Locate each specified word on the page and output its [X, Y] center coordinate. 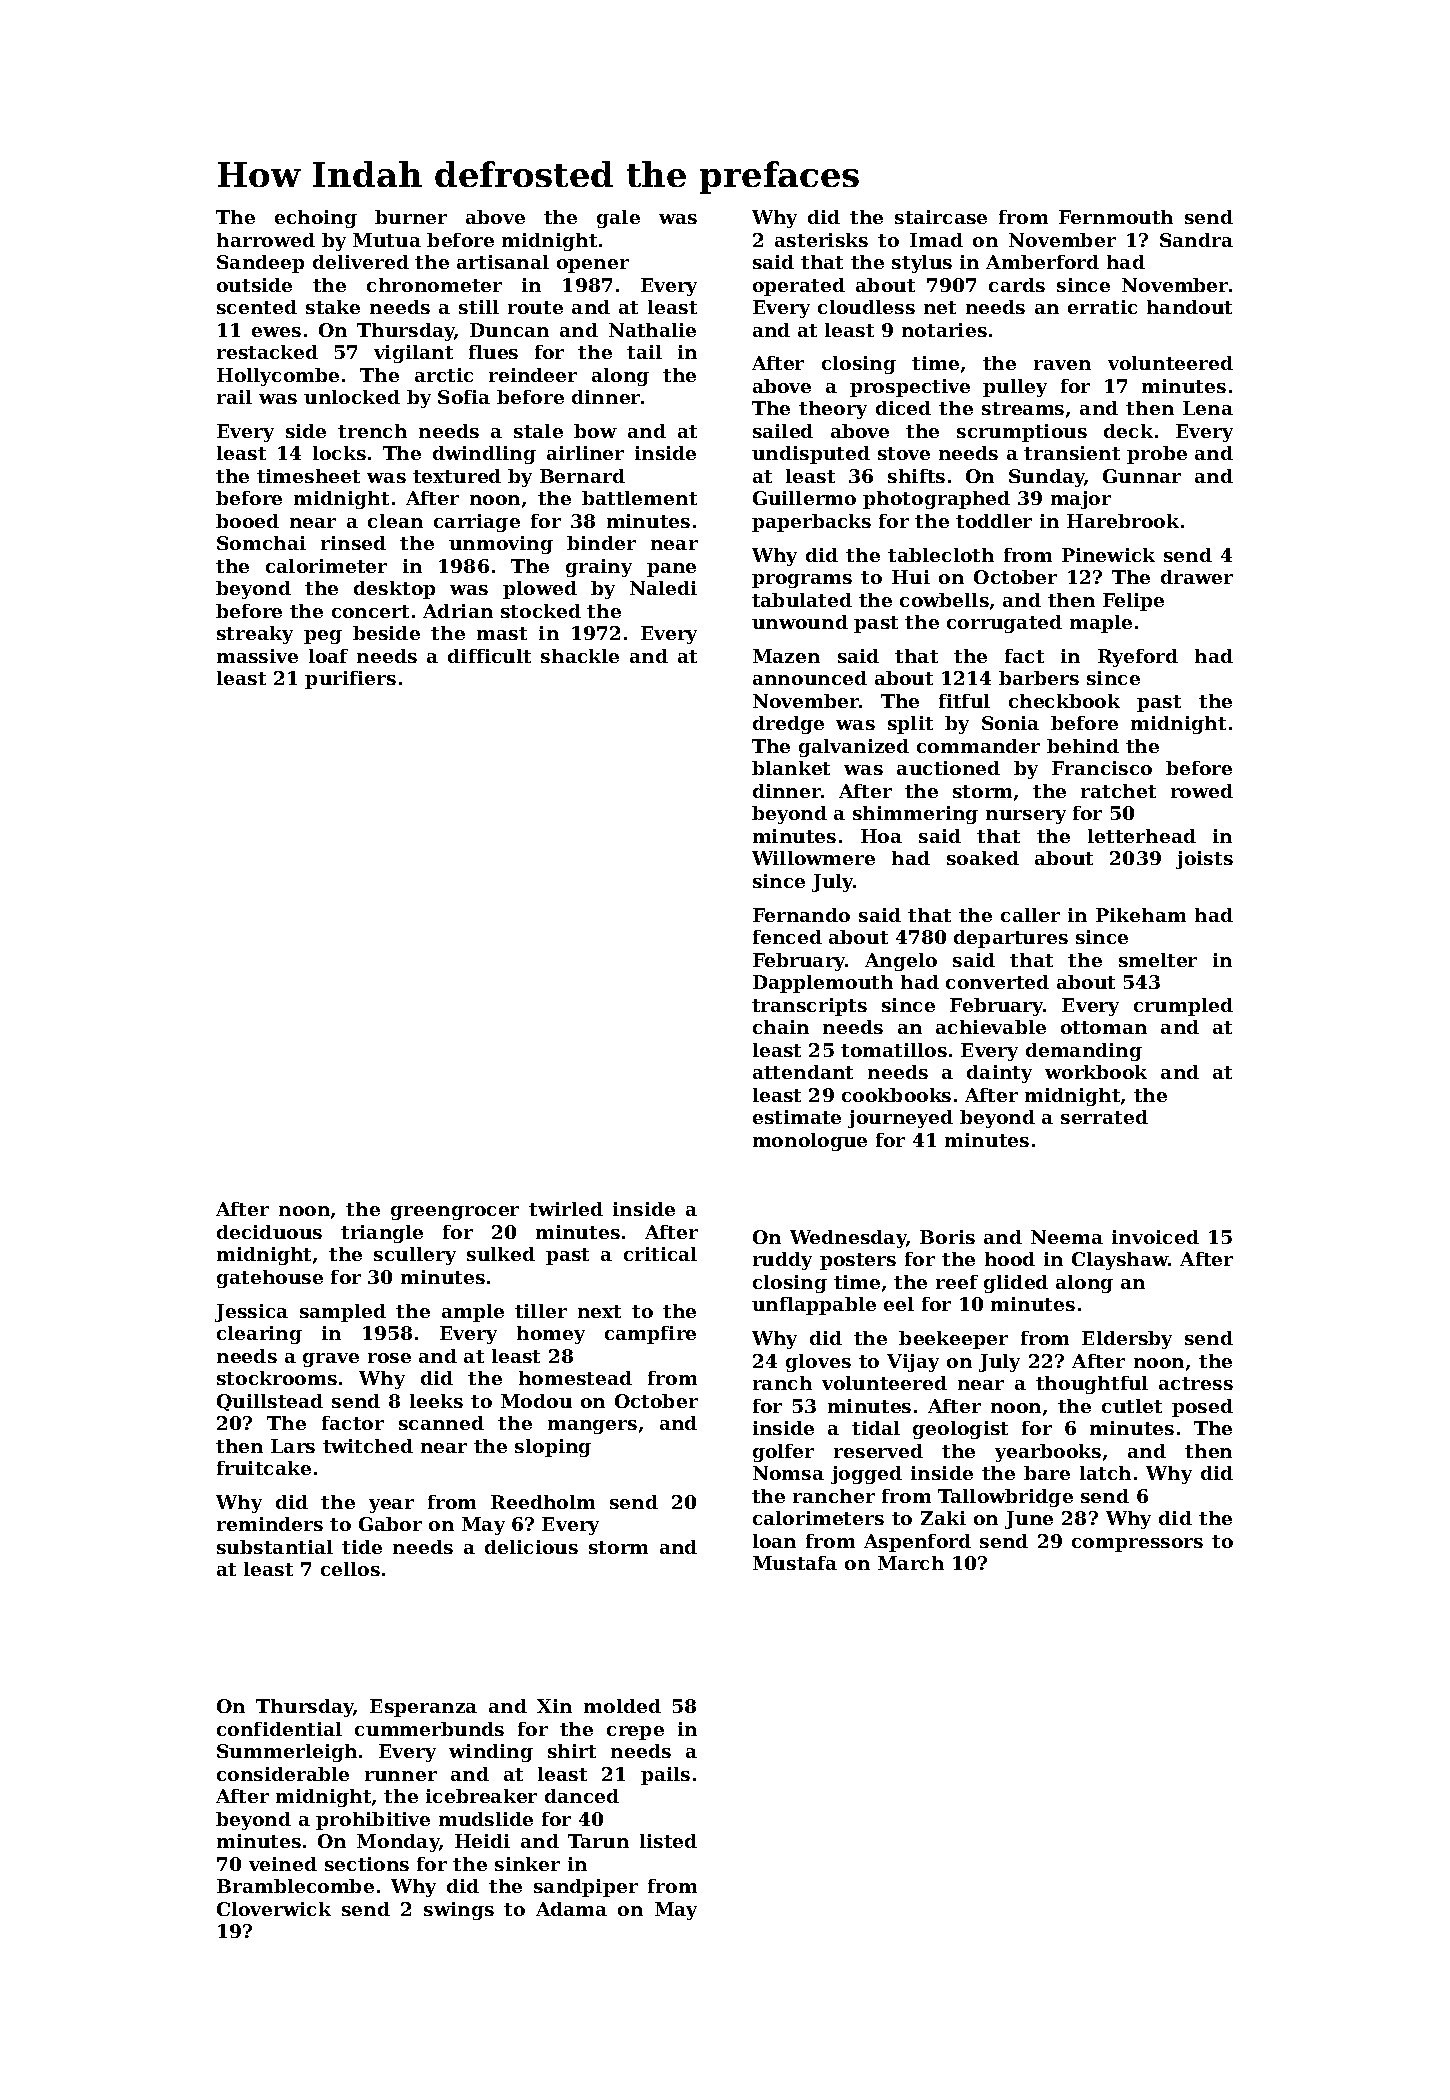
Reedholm [543, 1502]
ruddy [782, 1261]
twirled [566, 1209]
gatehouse [270, 1279]
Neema [1067, 1237]
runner [401, 1776]
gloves [818, 1363]
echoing [316, 219]
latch [1105, 1473]
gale [618, 219]
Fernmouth [1116, 217]
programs [802, 581]
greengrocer [455, 1213]
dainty [999, 1074]
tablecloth [941, 555]
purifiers [350, 680]
